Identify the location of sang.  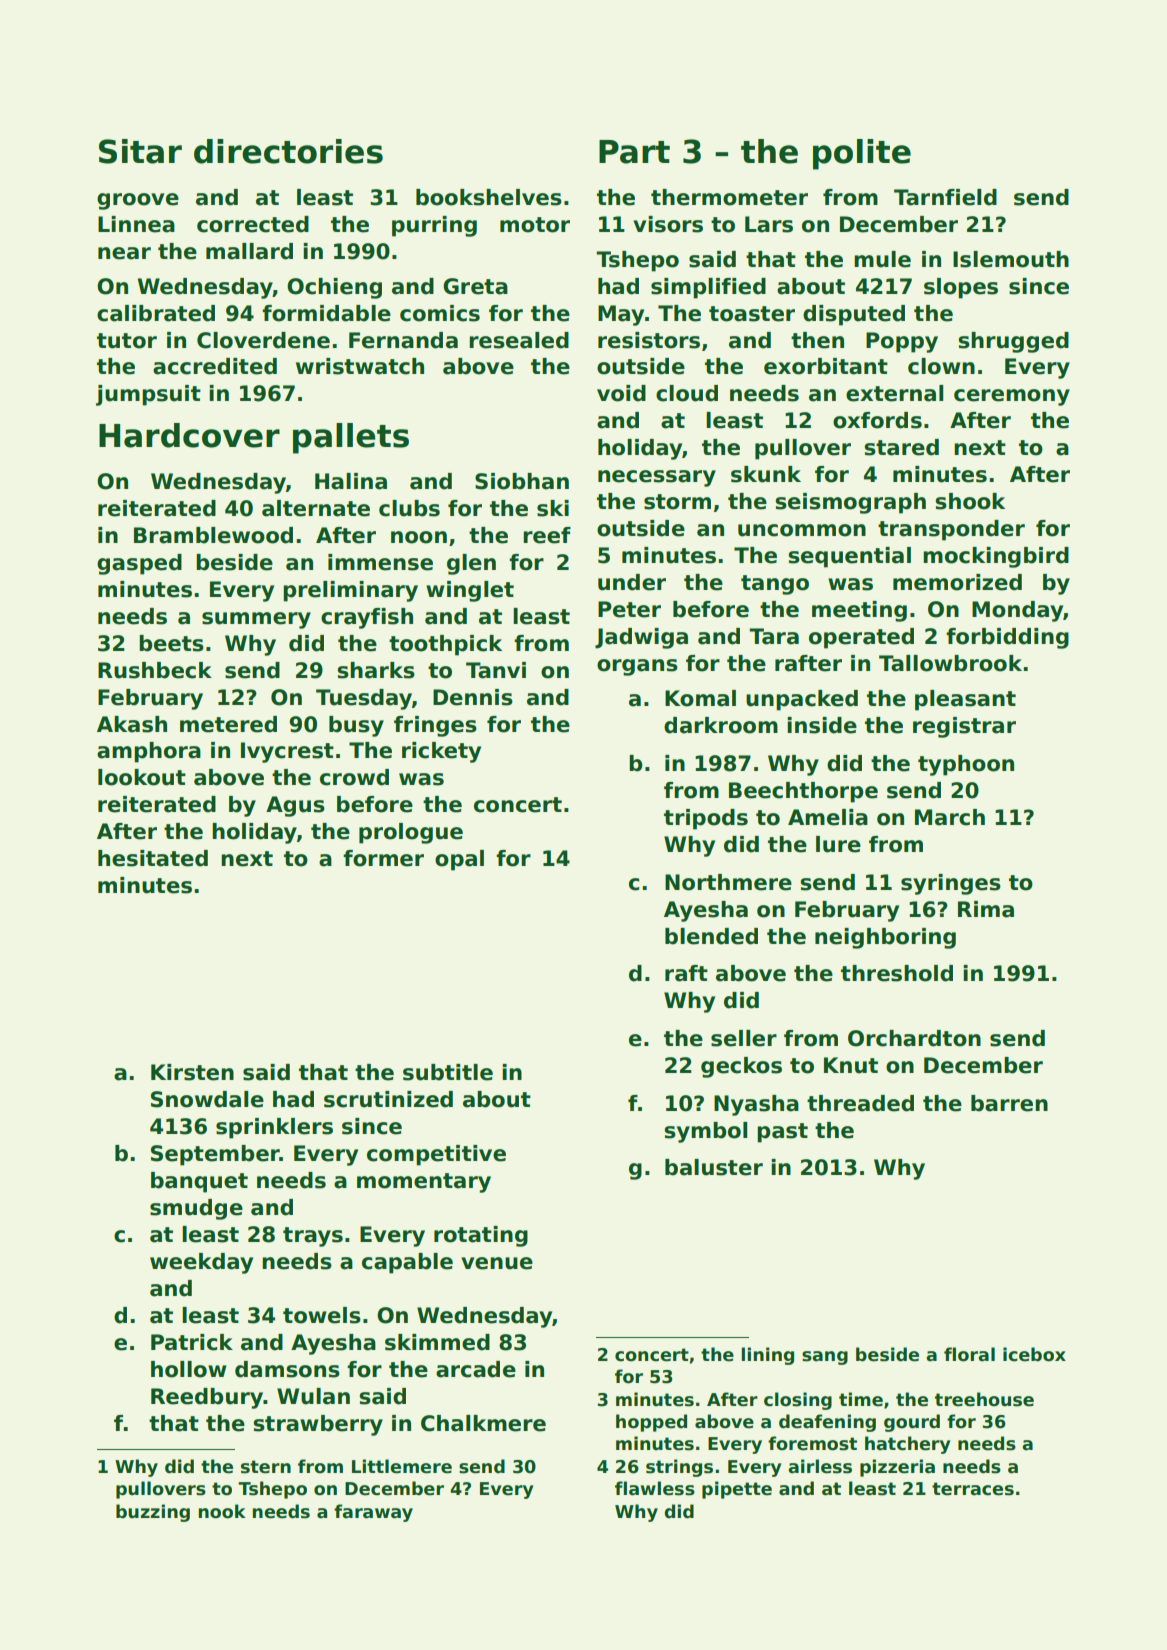
(825, 1358).
